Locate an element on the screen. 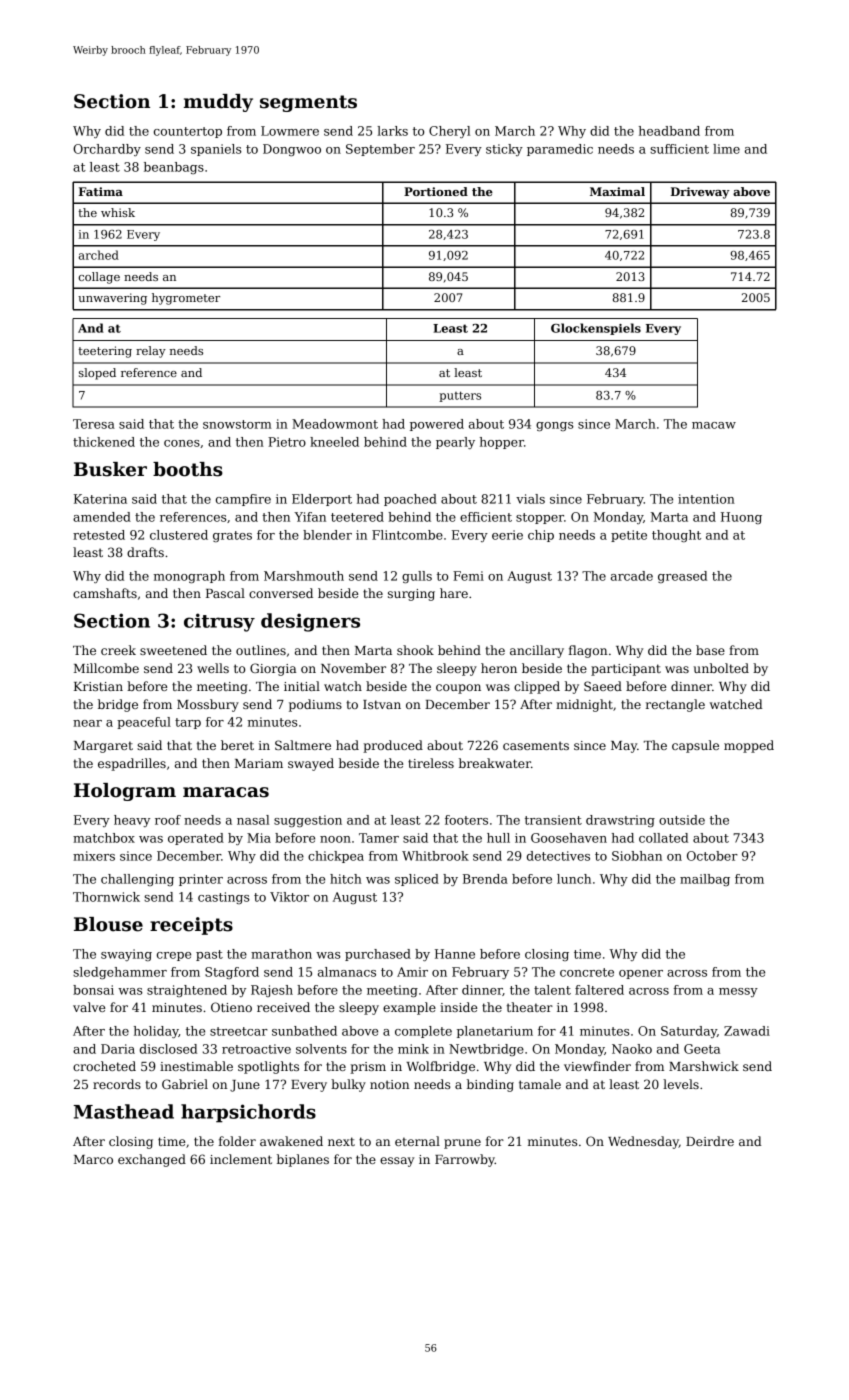 The height and width of the screenshot is (1400, 849). putters is located at coordinates (460, 396).
